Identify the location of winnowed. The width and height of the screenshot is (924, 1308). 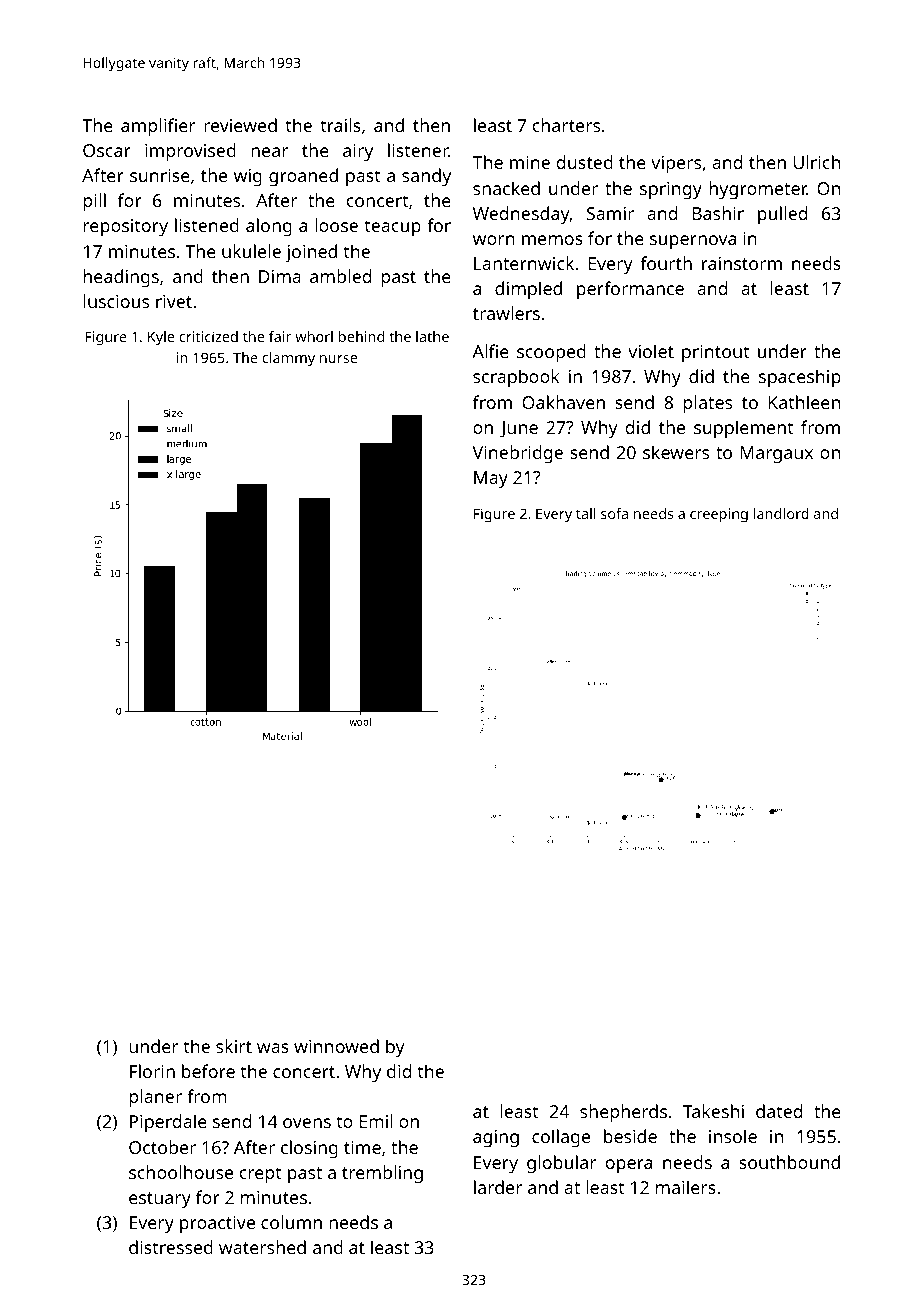
(336, 1046).
